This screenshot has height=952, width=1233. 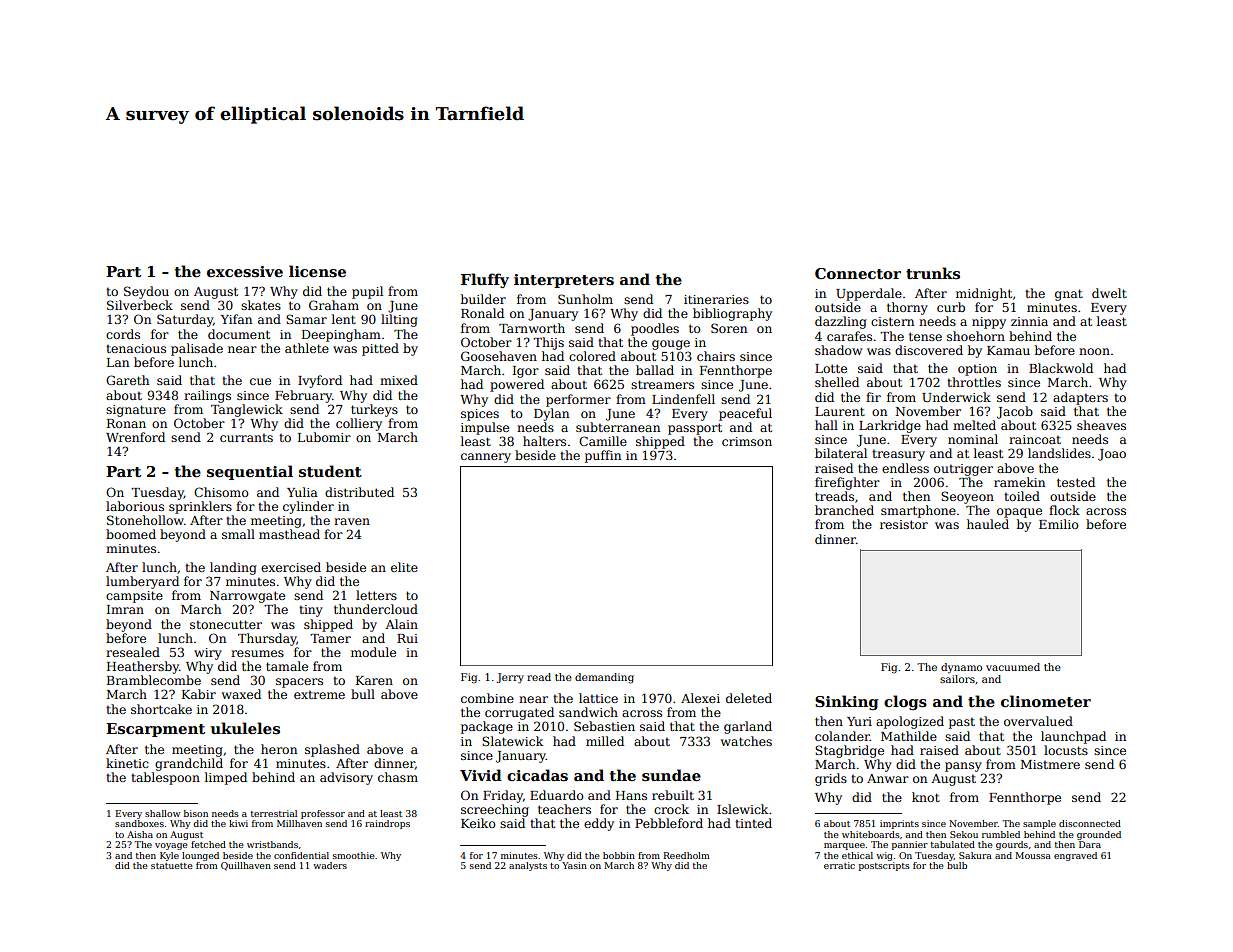 What do you see at coordinates (1101, 425) in the screenshot?
I see `sheaves` at bounding box center [1101, 425].
